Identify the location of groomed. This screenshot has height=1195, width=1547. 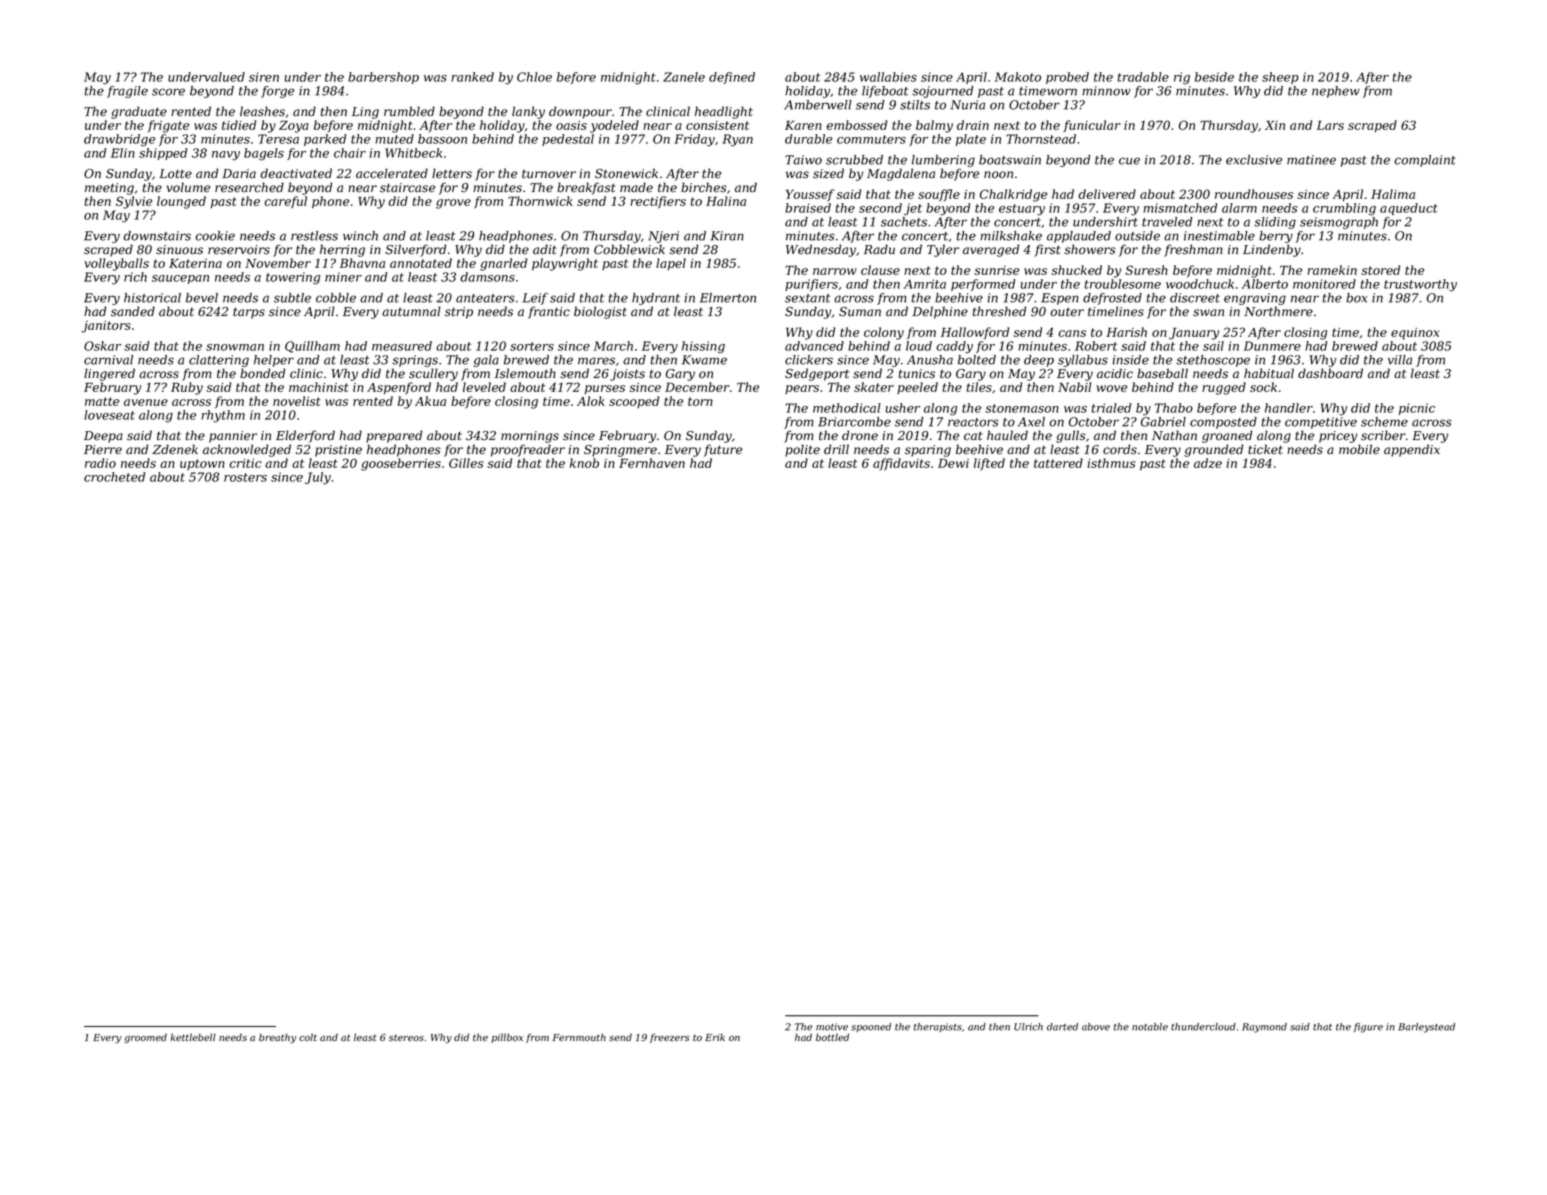
(145, 1038).
